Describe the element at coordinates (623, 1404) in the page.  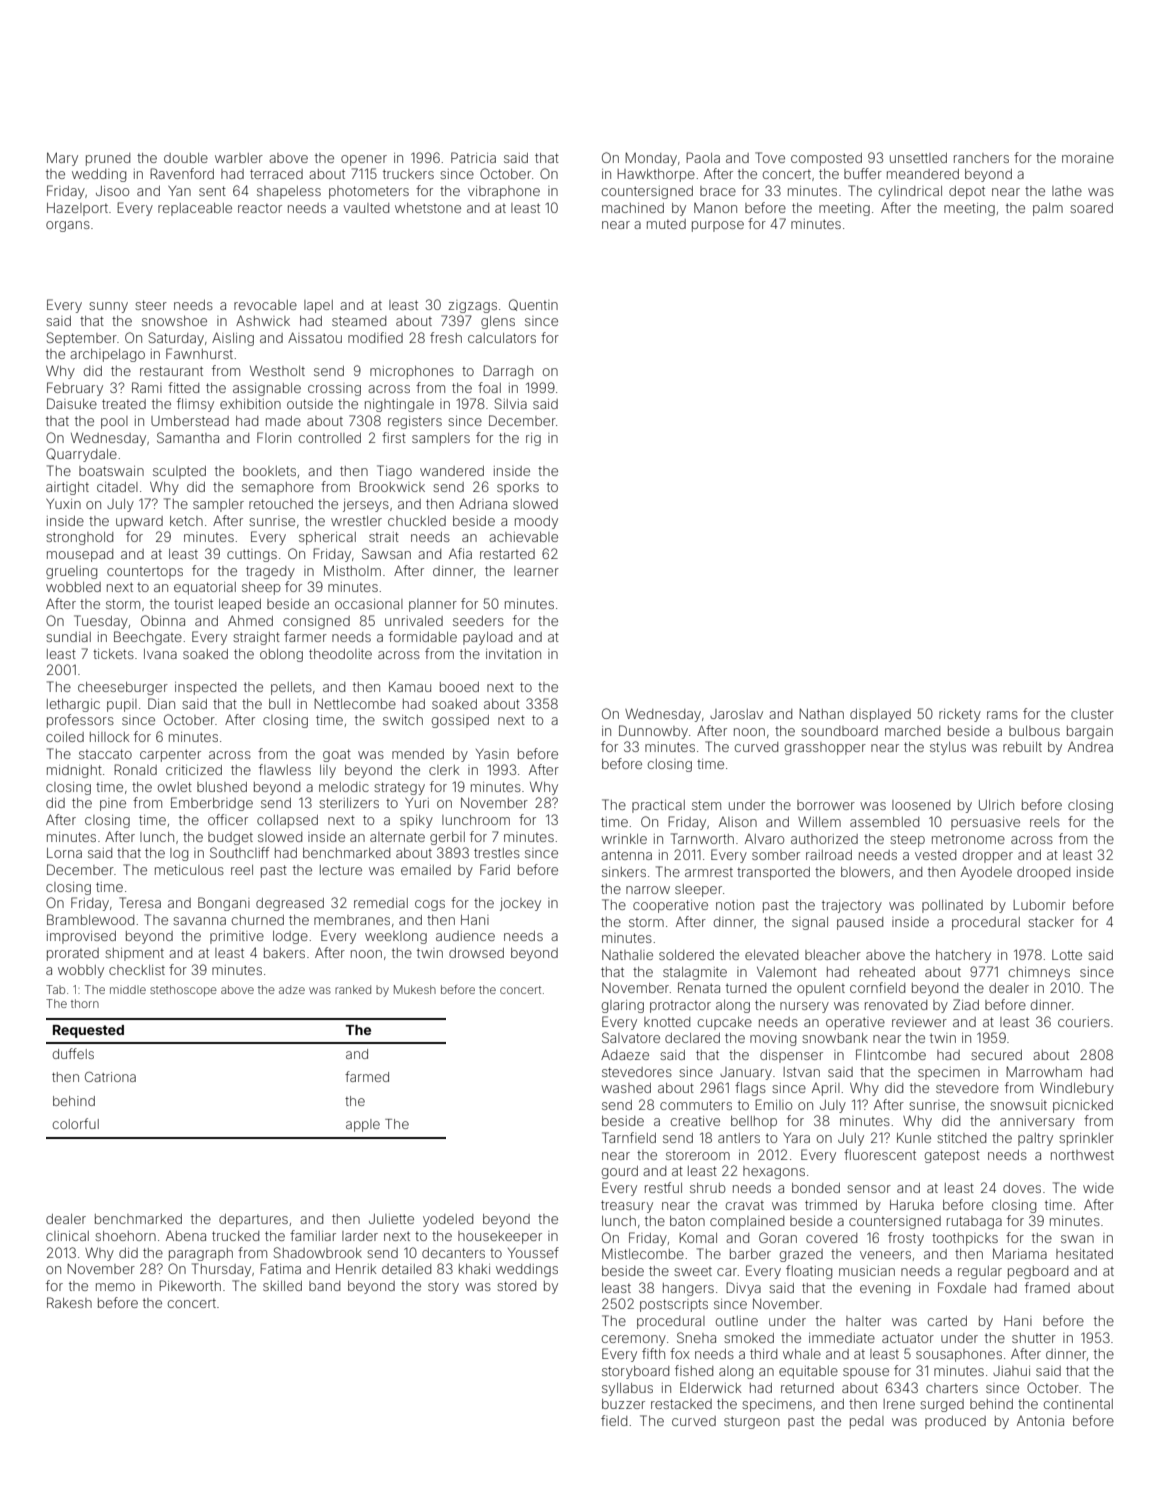
I see `buzzer` at that location.
